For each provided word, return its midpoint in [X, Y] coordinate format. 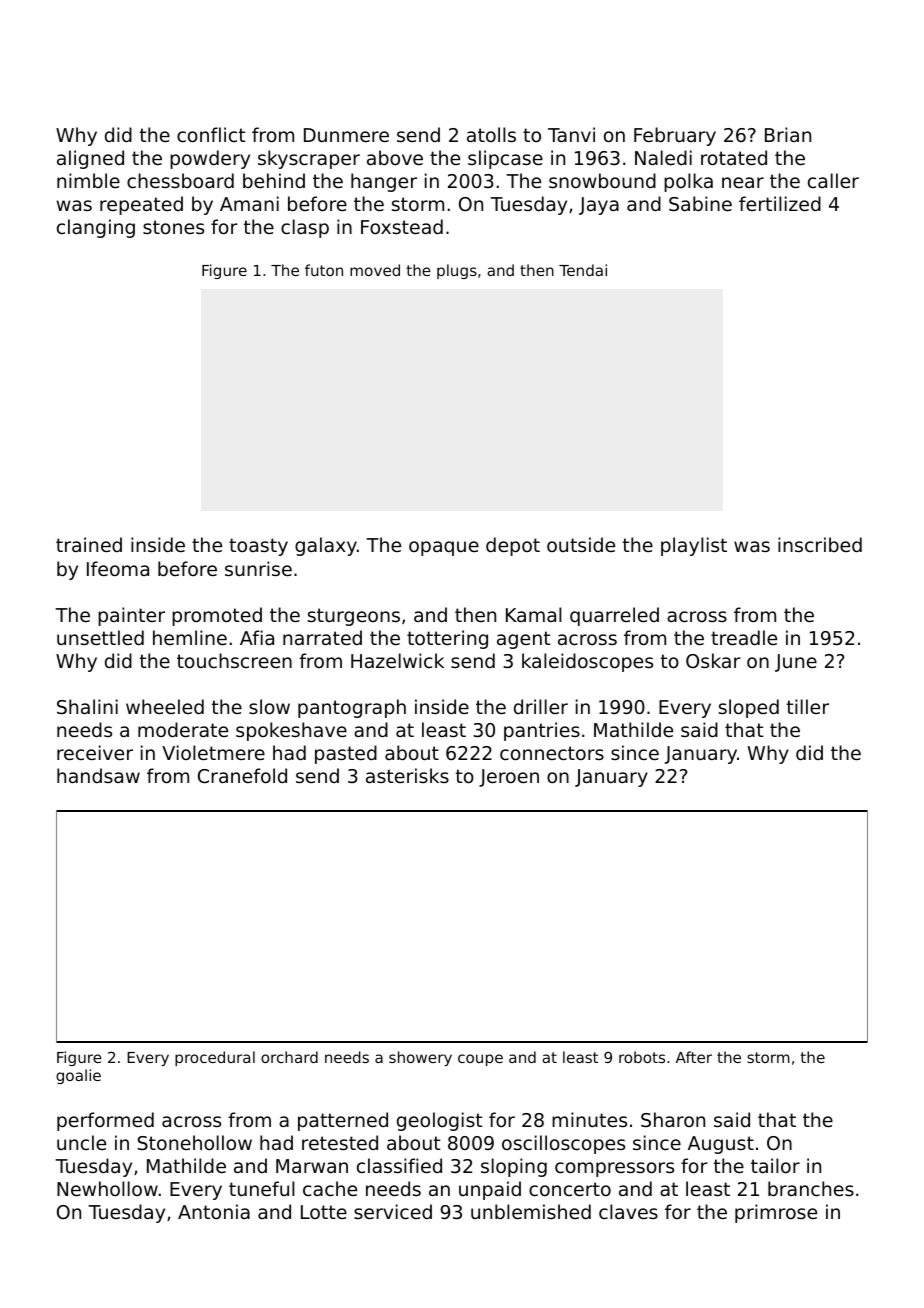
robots [642, 1057]
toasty [258, 547]
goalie [78, 1076]
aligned [90, 159]
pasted [346, 754]
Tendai [583, 270]
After [694, 1057]
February [675, 136]
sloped [749, 708]
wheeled [165, 706]
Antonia [214, 1211]
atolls [491, 134]
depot [513, 546]
